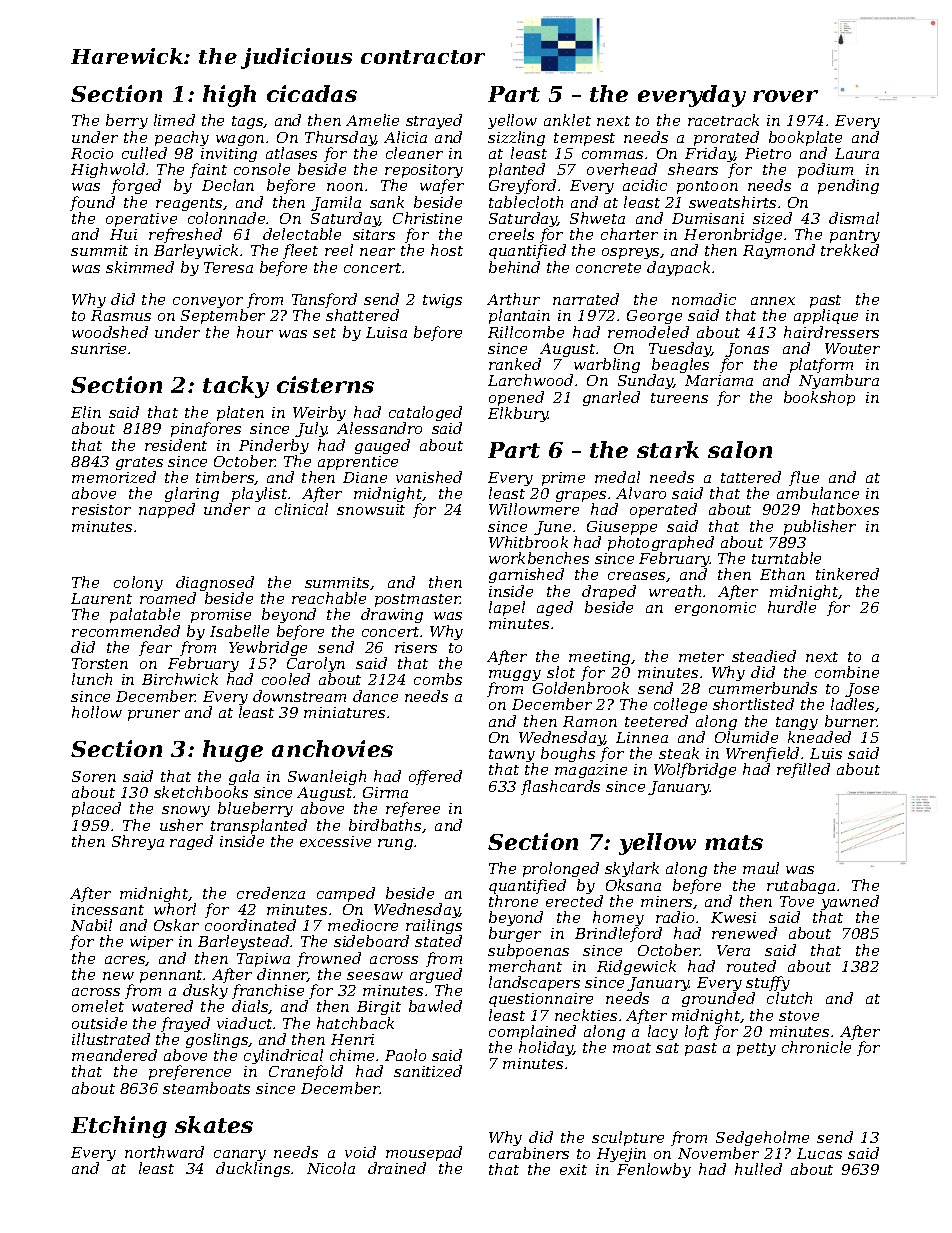  What do you see at coordinates (114, 1055) in the screenshot?
I see `meandered` at bounding box center [114, 1055].
